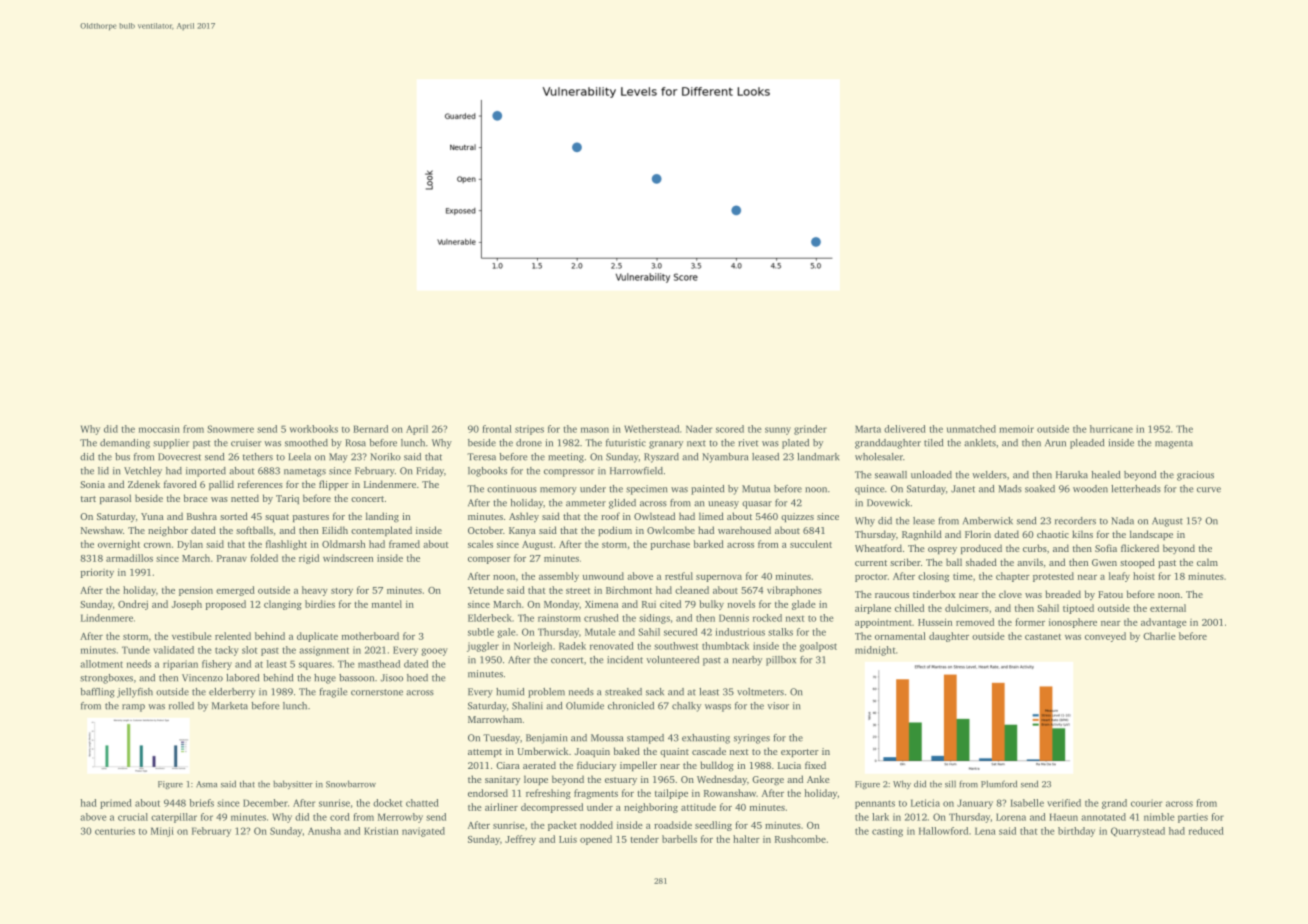  Describe the element at coordinates (387, 604) in the image. I see `mantel` at that location.
